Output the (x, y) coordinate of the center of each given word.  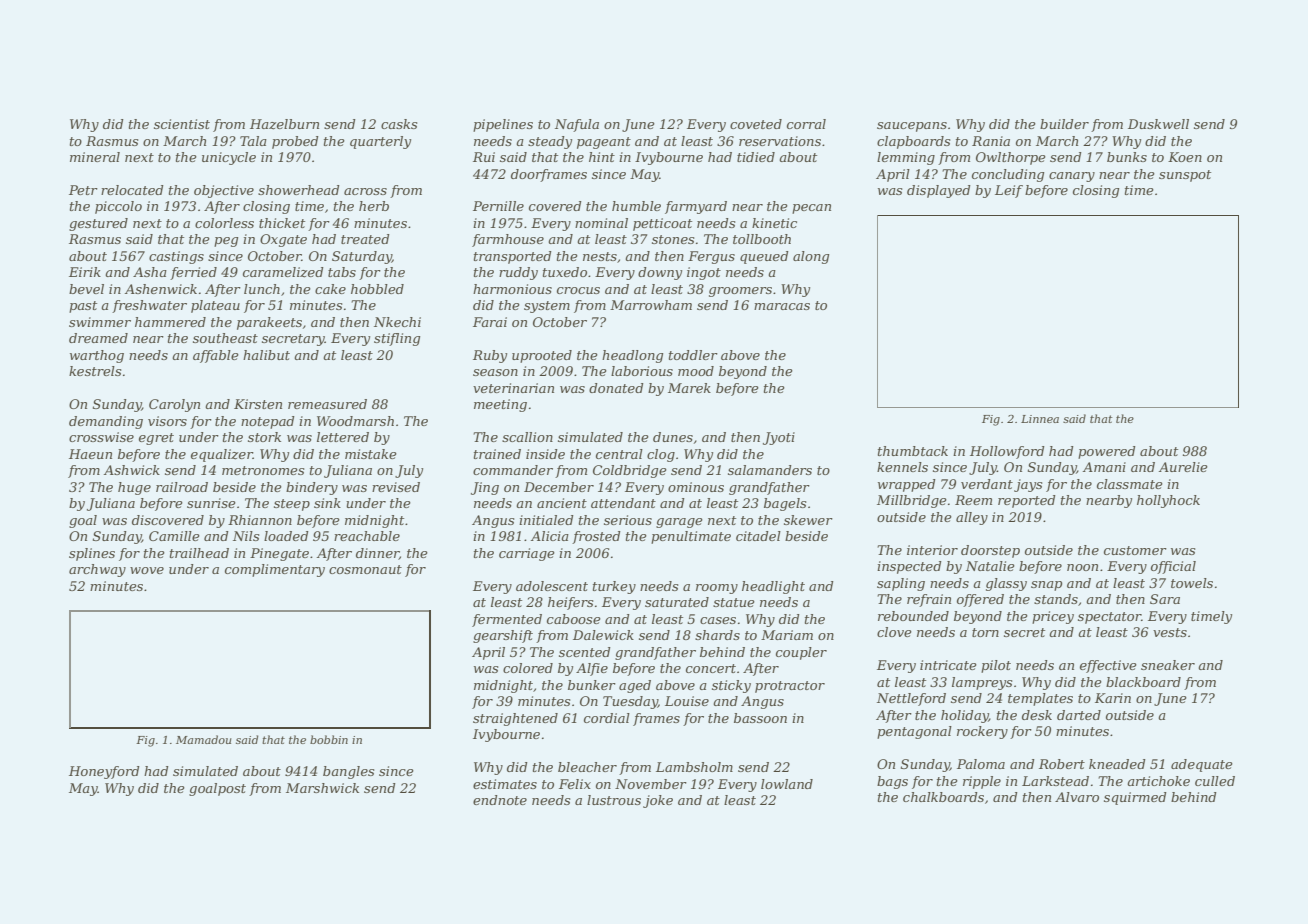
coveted (756, 124)
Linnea (1040, 419)
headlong (632, 356)
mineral (95, 157)
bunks (1127, 157)
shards (717, 635)
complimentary (275, 570)
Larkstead (1055, 781)
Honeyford (104, 772)
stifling (397, 339)
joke (658, 801)
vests (1170, 632)
